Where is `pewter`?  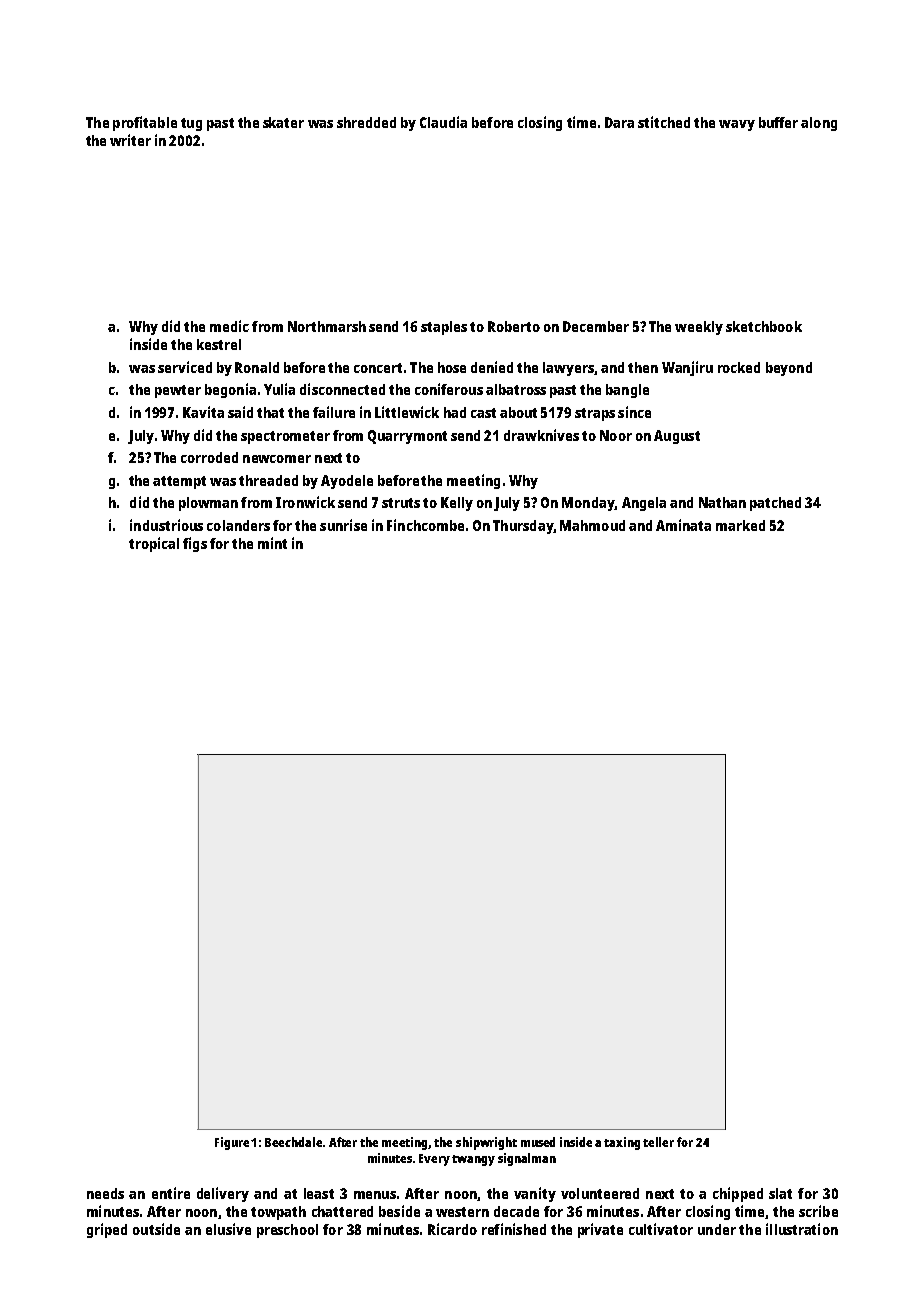
pewter is located at coordinates (178, 391).
